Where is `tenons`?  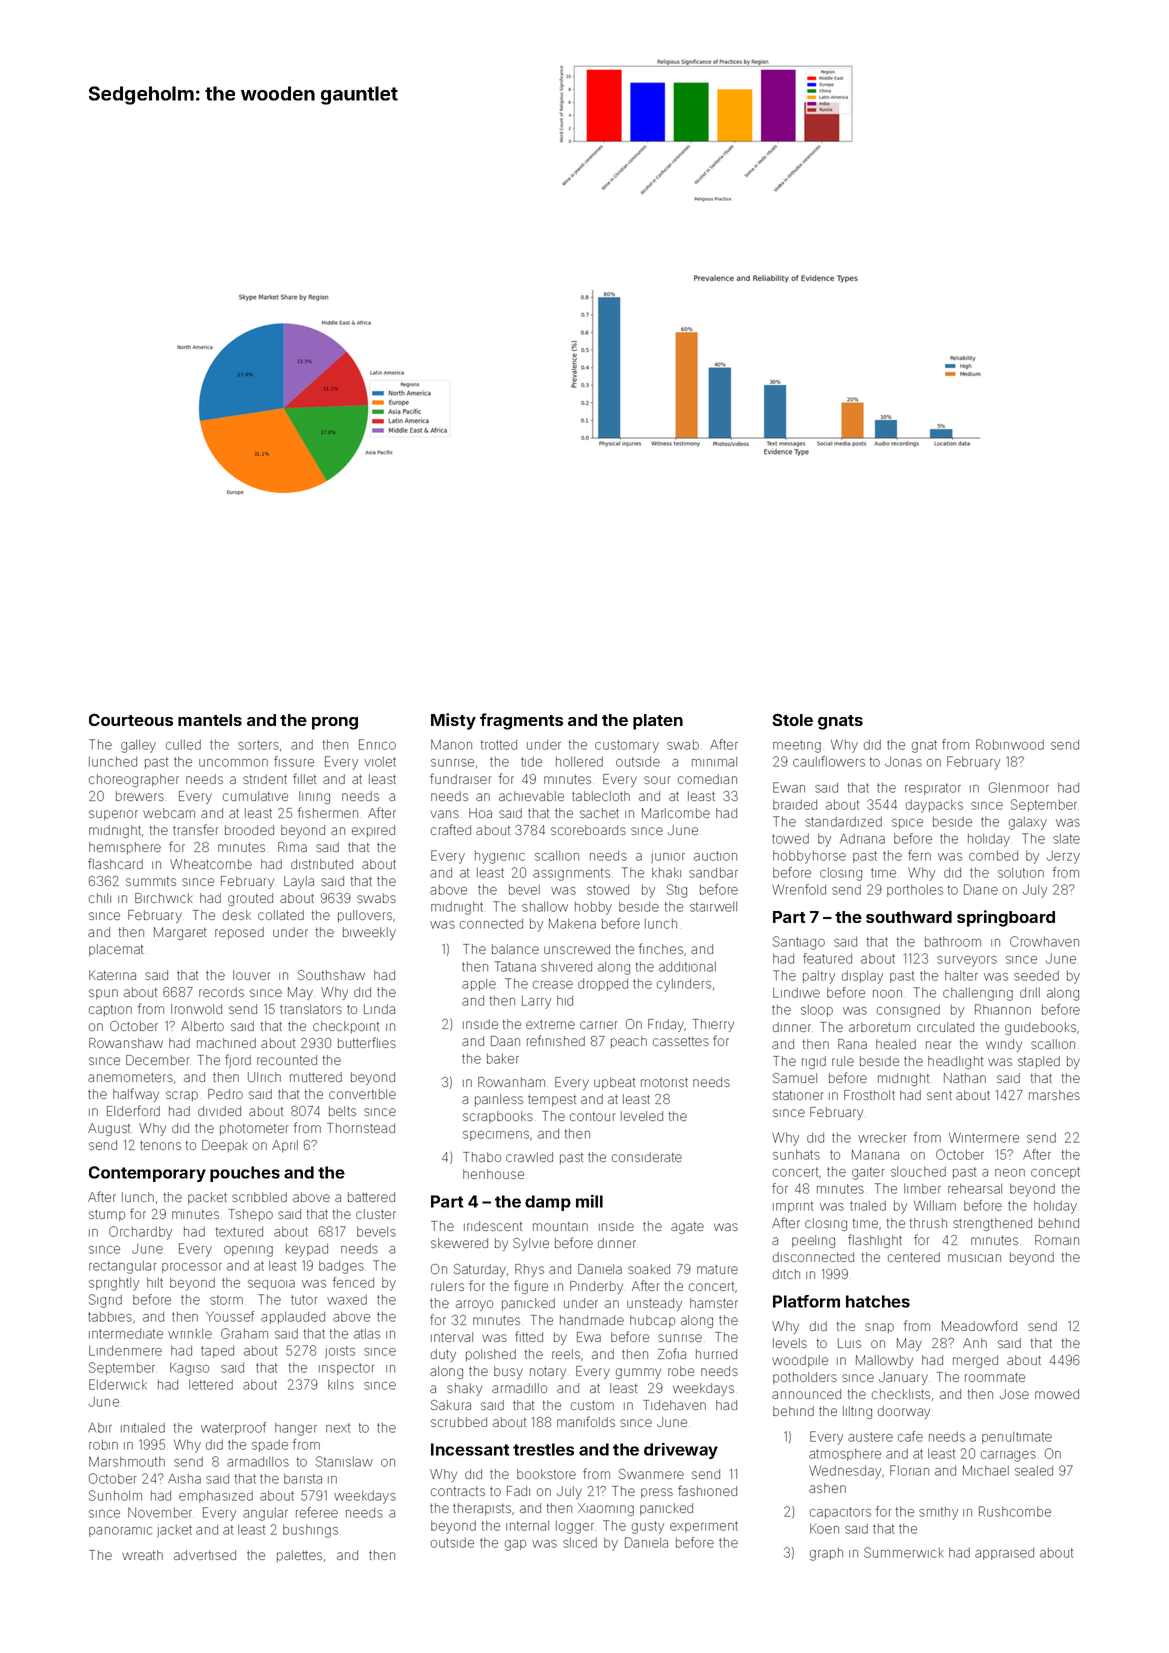 tenons is located at coordinates (160, 1145).
